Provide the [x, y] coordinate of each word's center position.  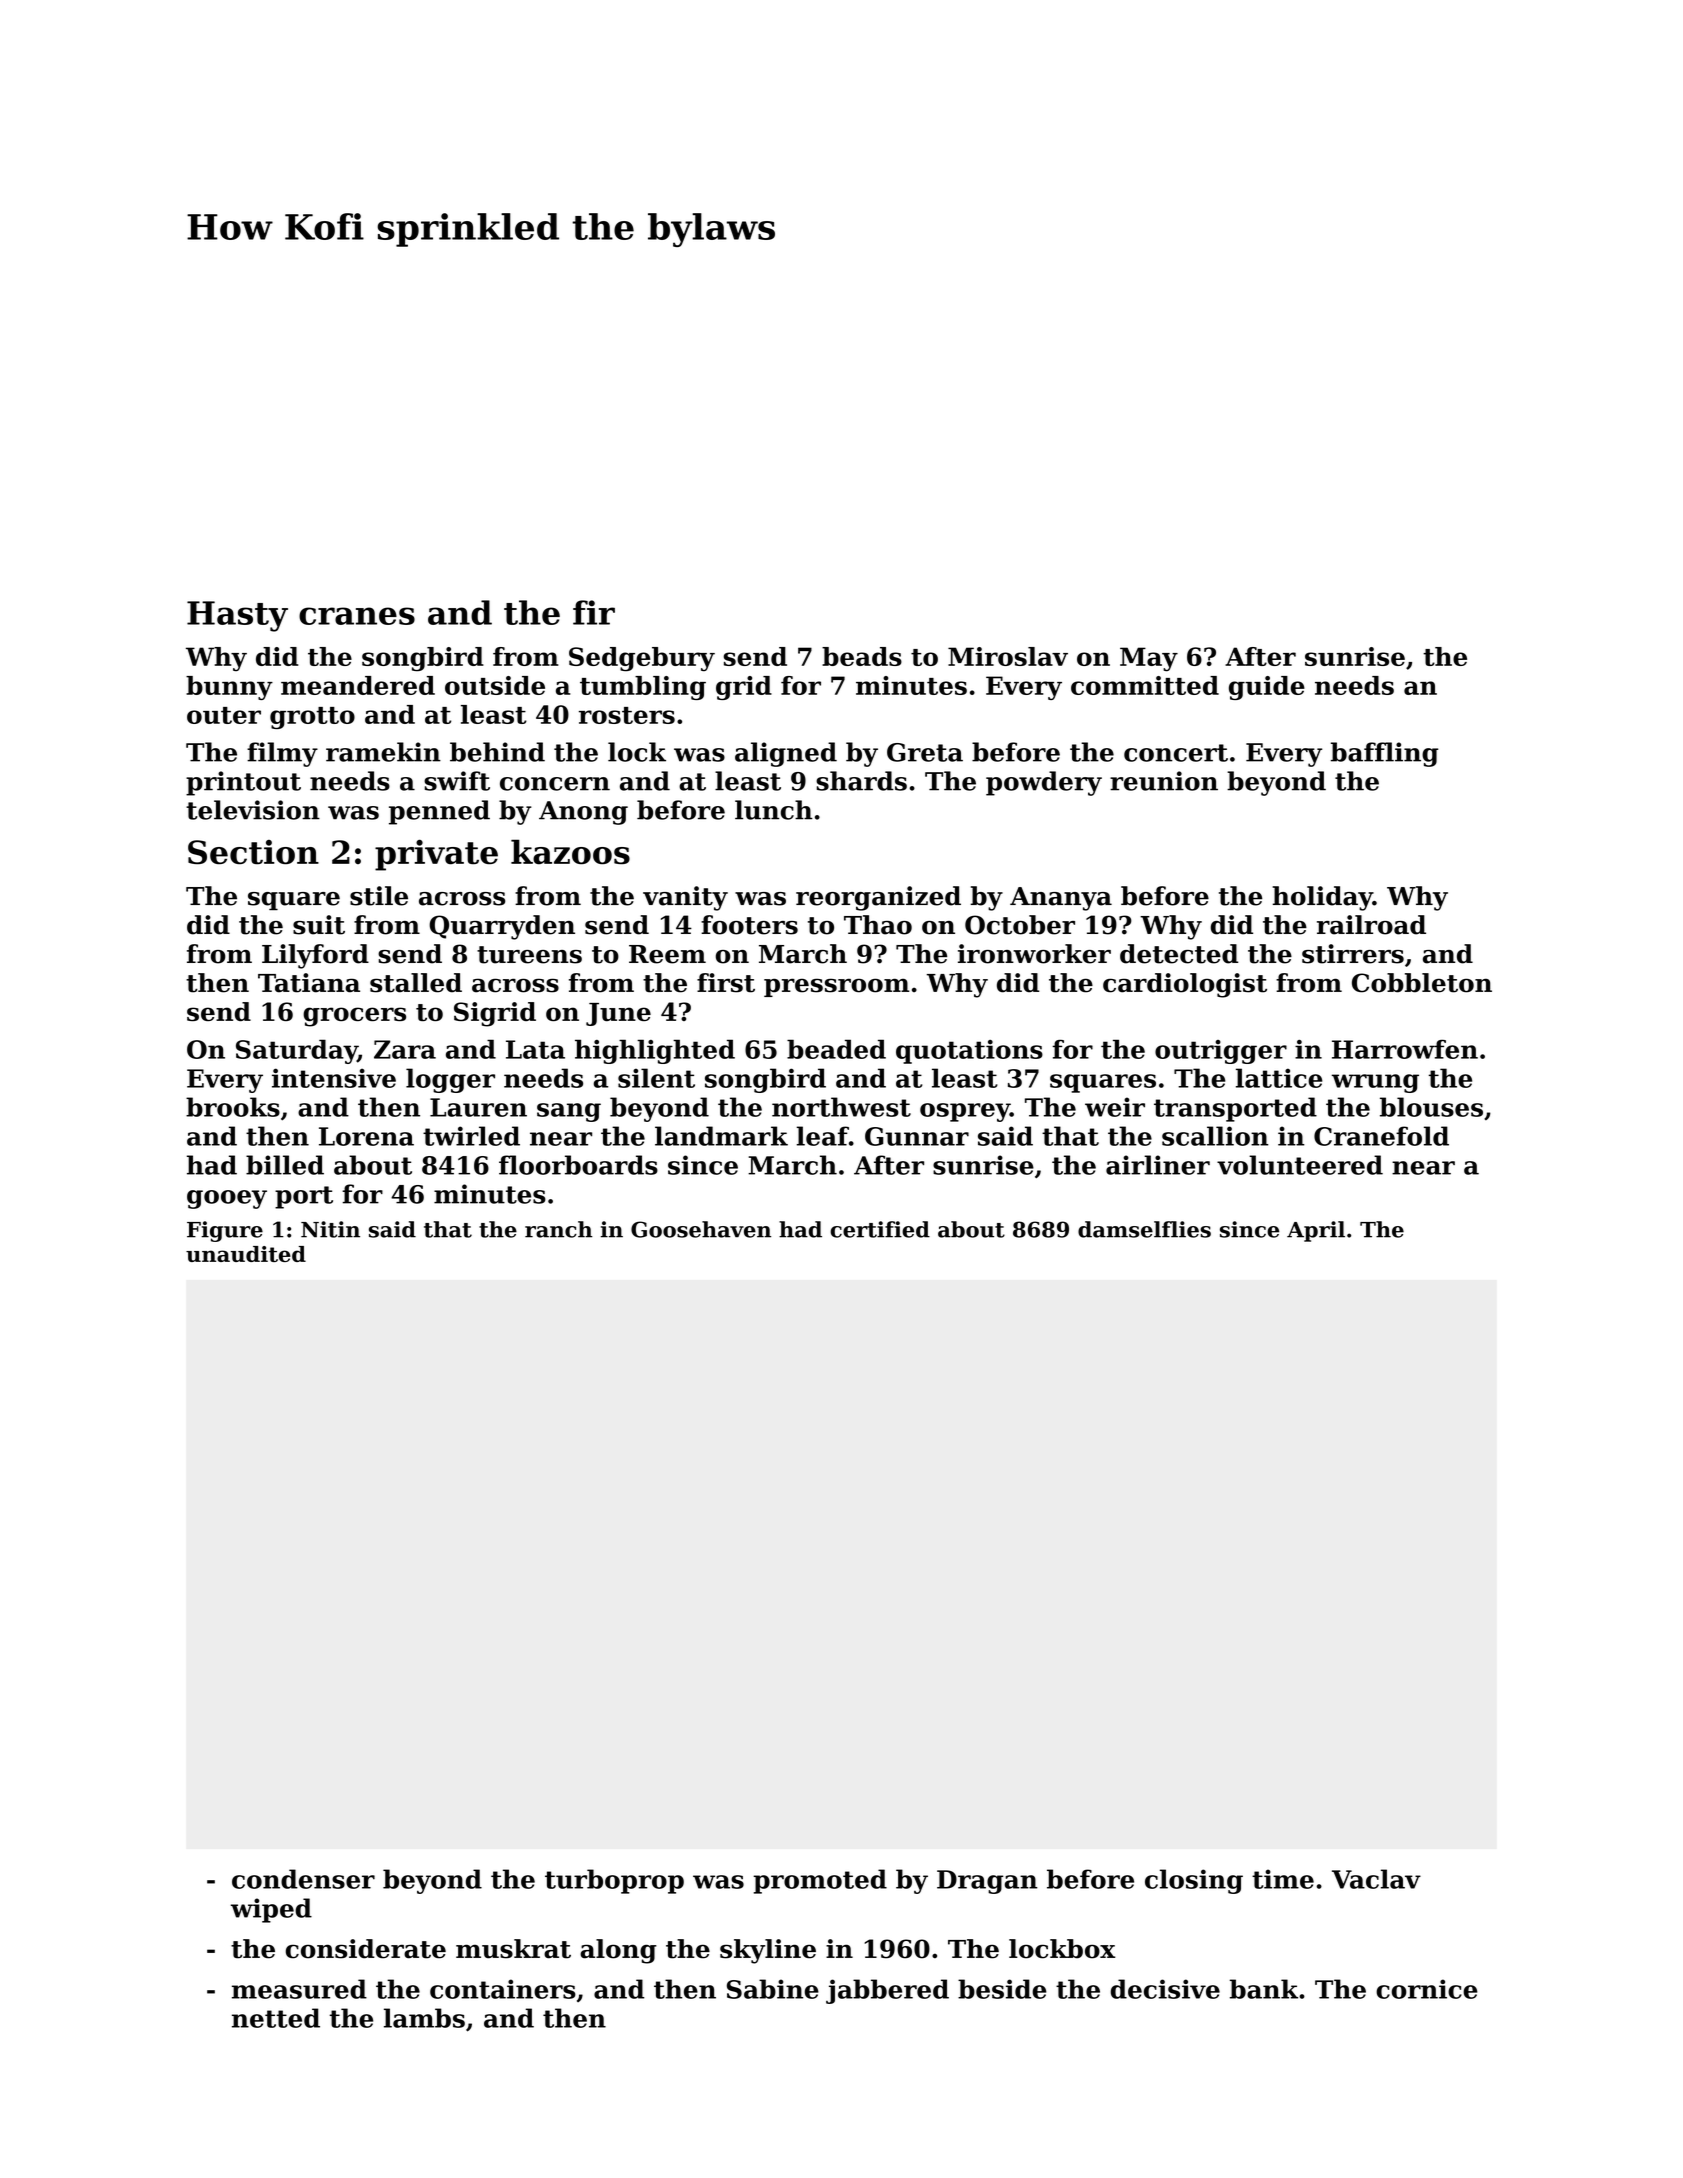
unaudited [246, 1254]
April [1316, 1231]
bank [1264, 1989]
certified [880, 1229]
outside [495, 685]
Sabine [773, 1989]
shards [861, 781]
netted [276, 2018]
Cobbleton [1422, 983]
